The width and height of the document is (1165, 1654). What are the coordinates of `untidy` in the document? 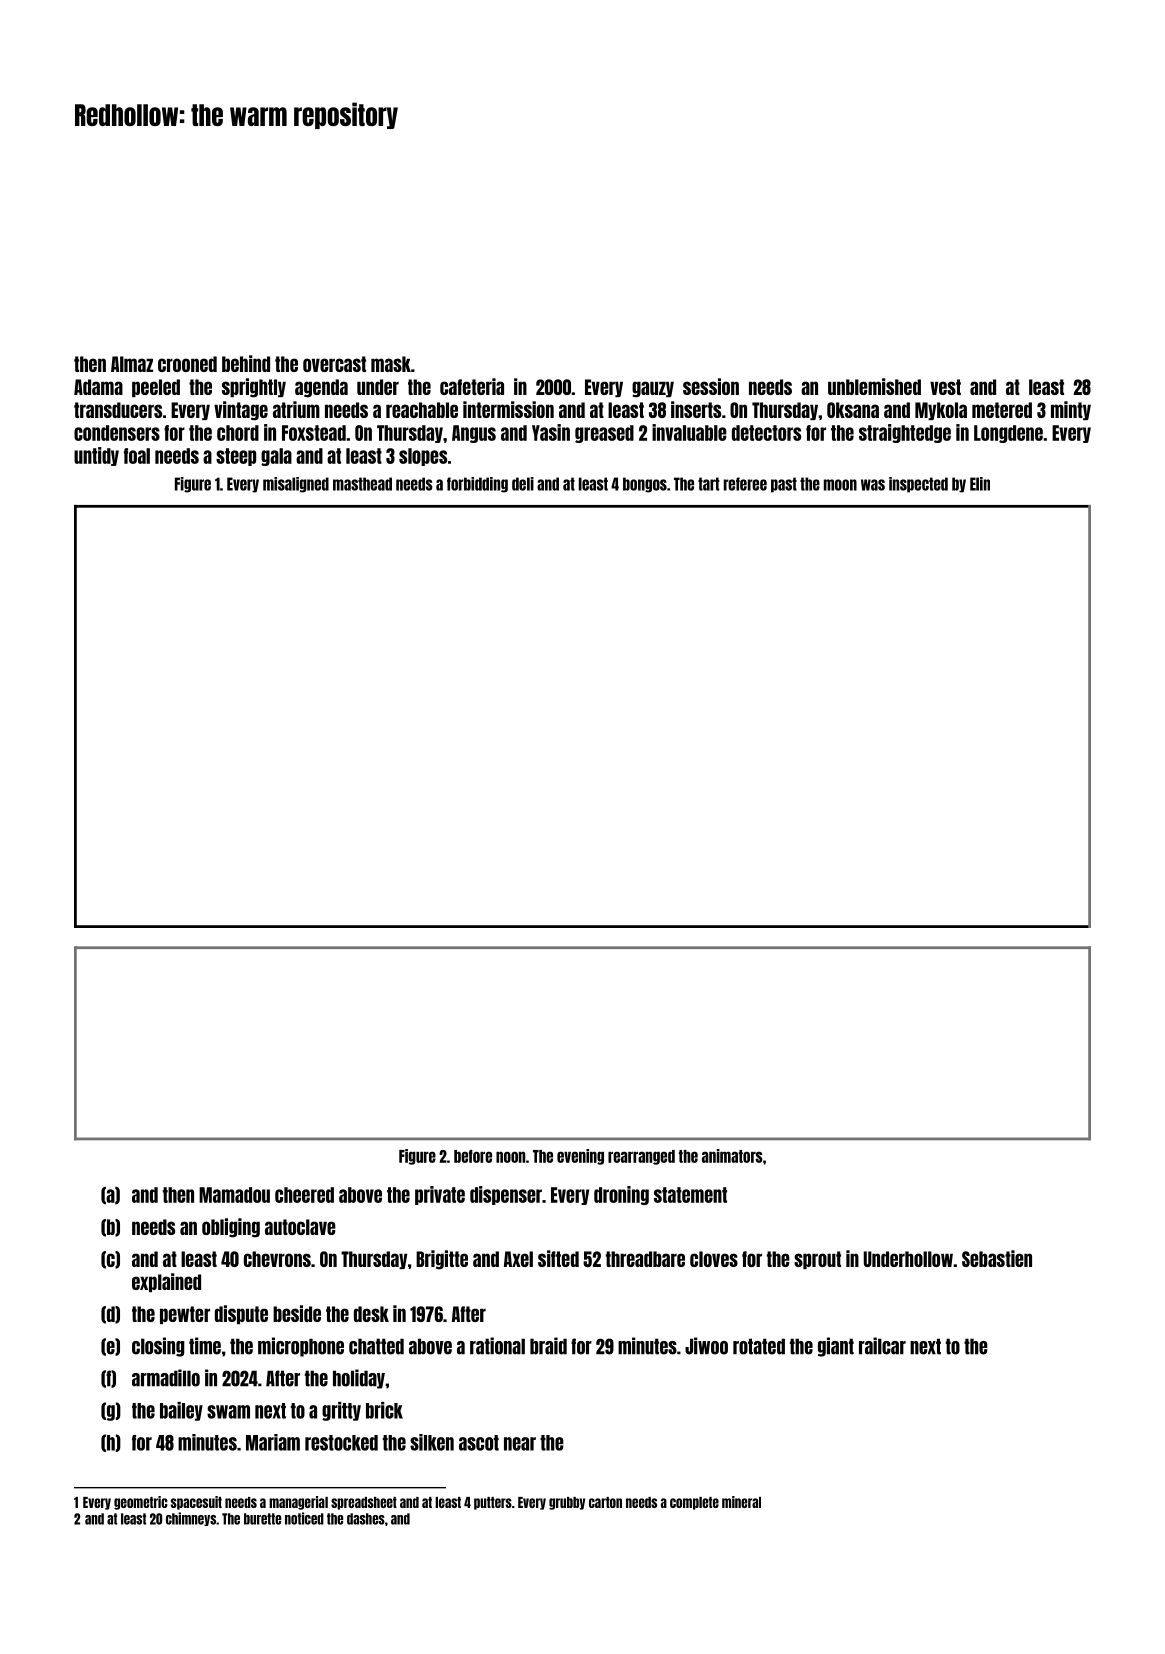 It's located at (96, 456).
